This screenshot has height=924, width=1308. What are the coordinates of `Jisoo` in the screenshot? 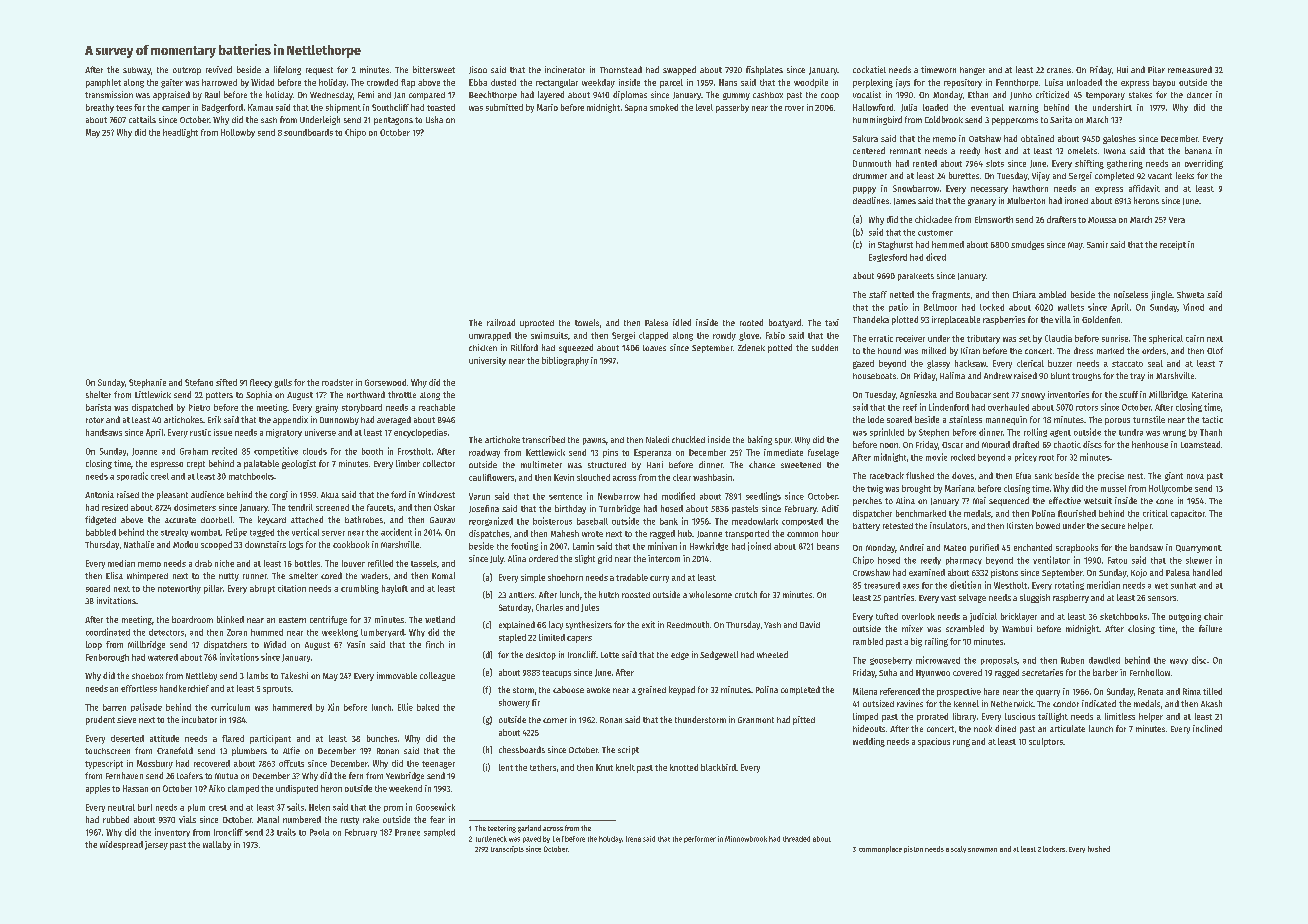 It's located at (478, 70).
